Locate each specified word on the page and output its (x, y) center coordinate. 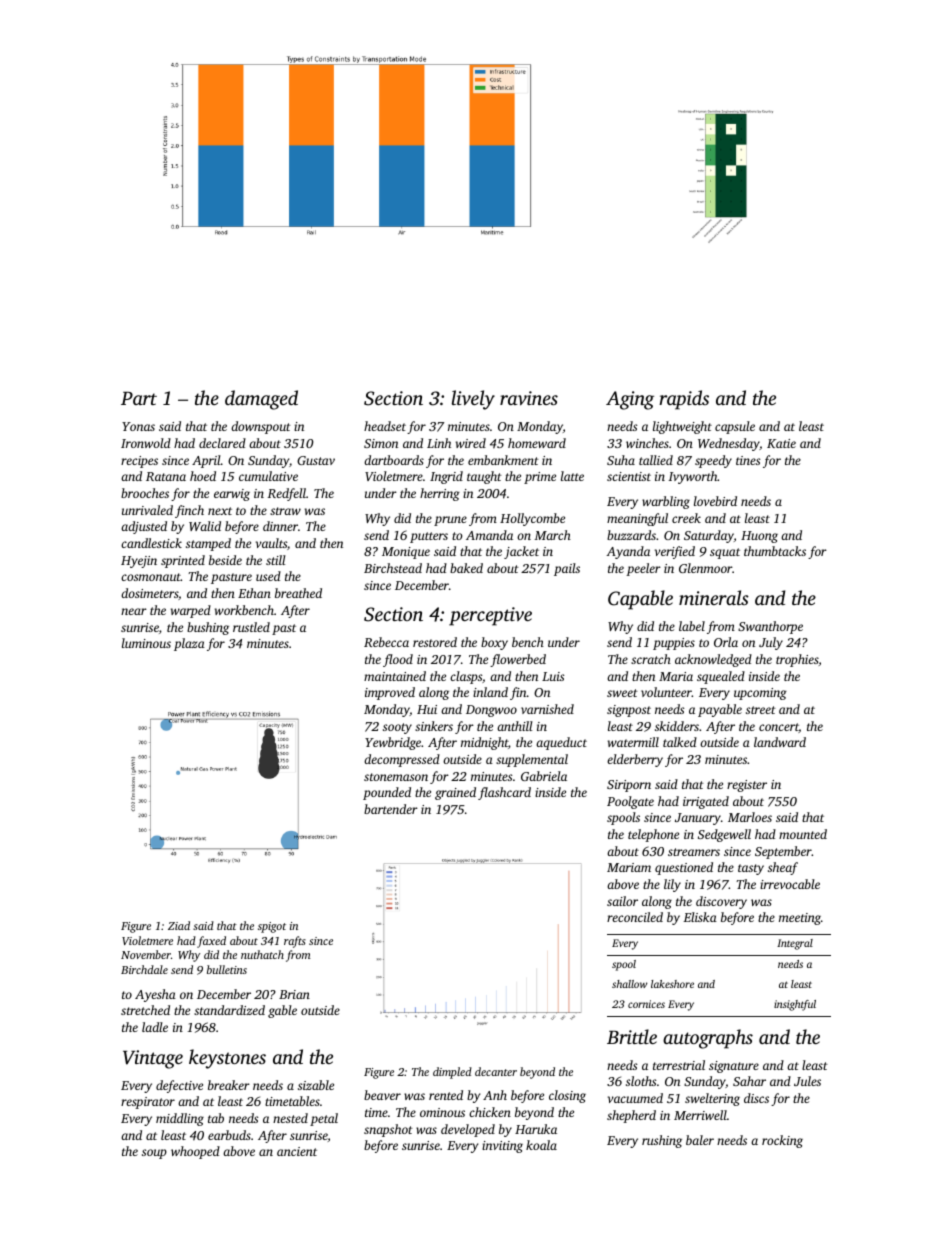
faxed (211, 942)
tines (748, 460)
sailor (622, 901)
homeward (537, 443)
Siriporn (629, 786)
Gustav (316, 460)
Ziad (179, 925)
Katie (781, 443)
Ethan (254, 593)
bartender (391, 809)
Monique (406, 553)
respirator (148, 1103)
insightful (795, 1005)
